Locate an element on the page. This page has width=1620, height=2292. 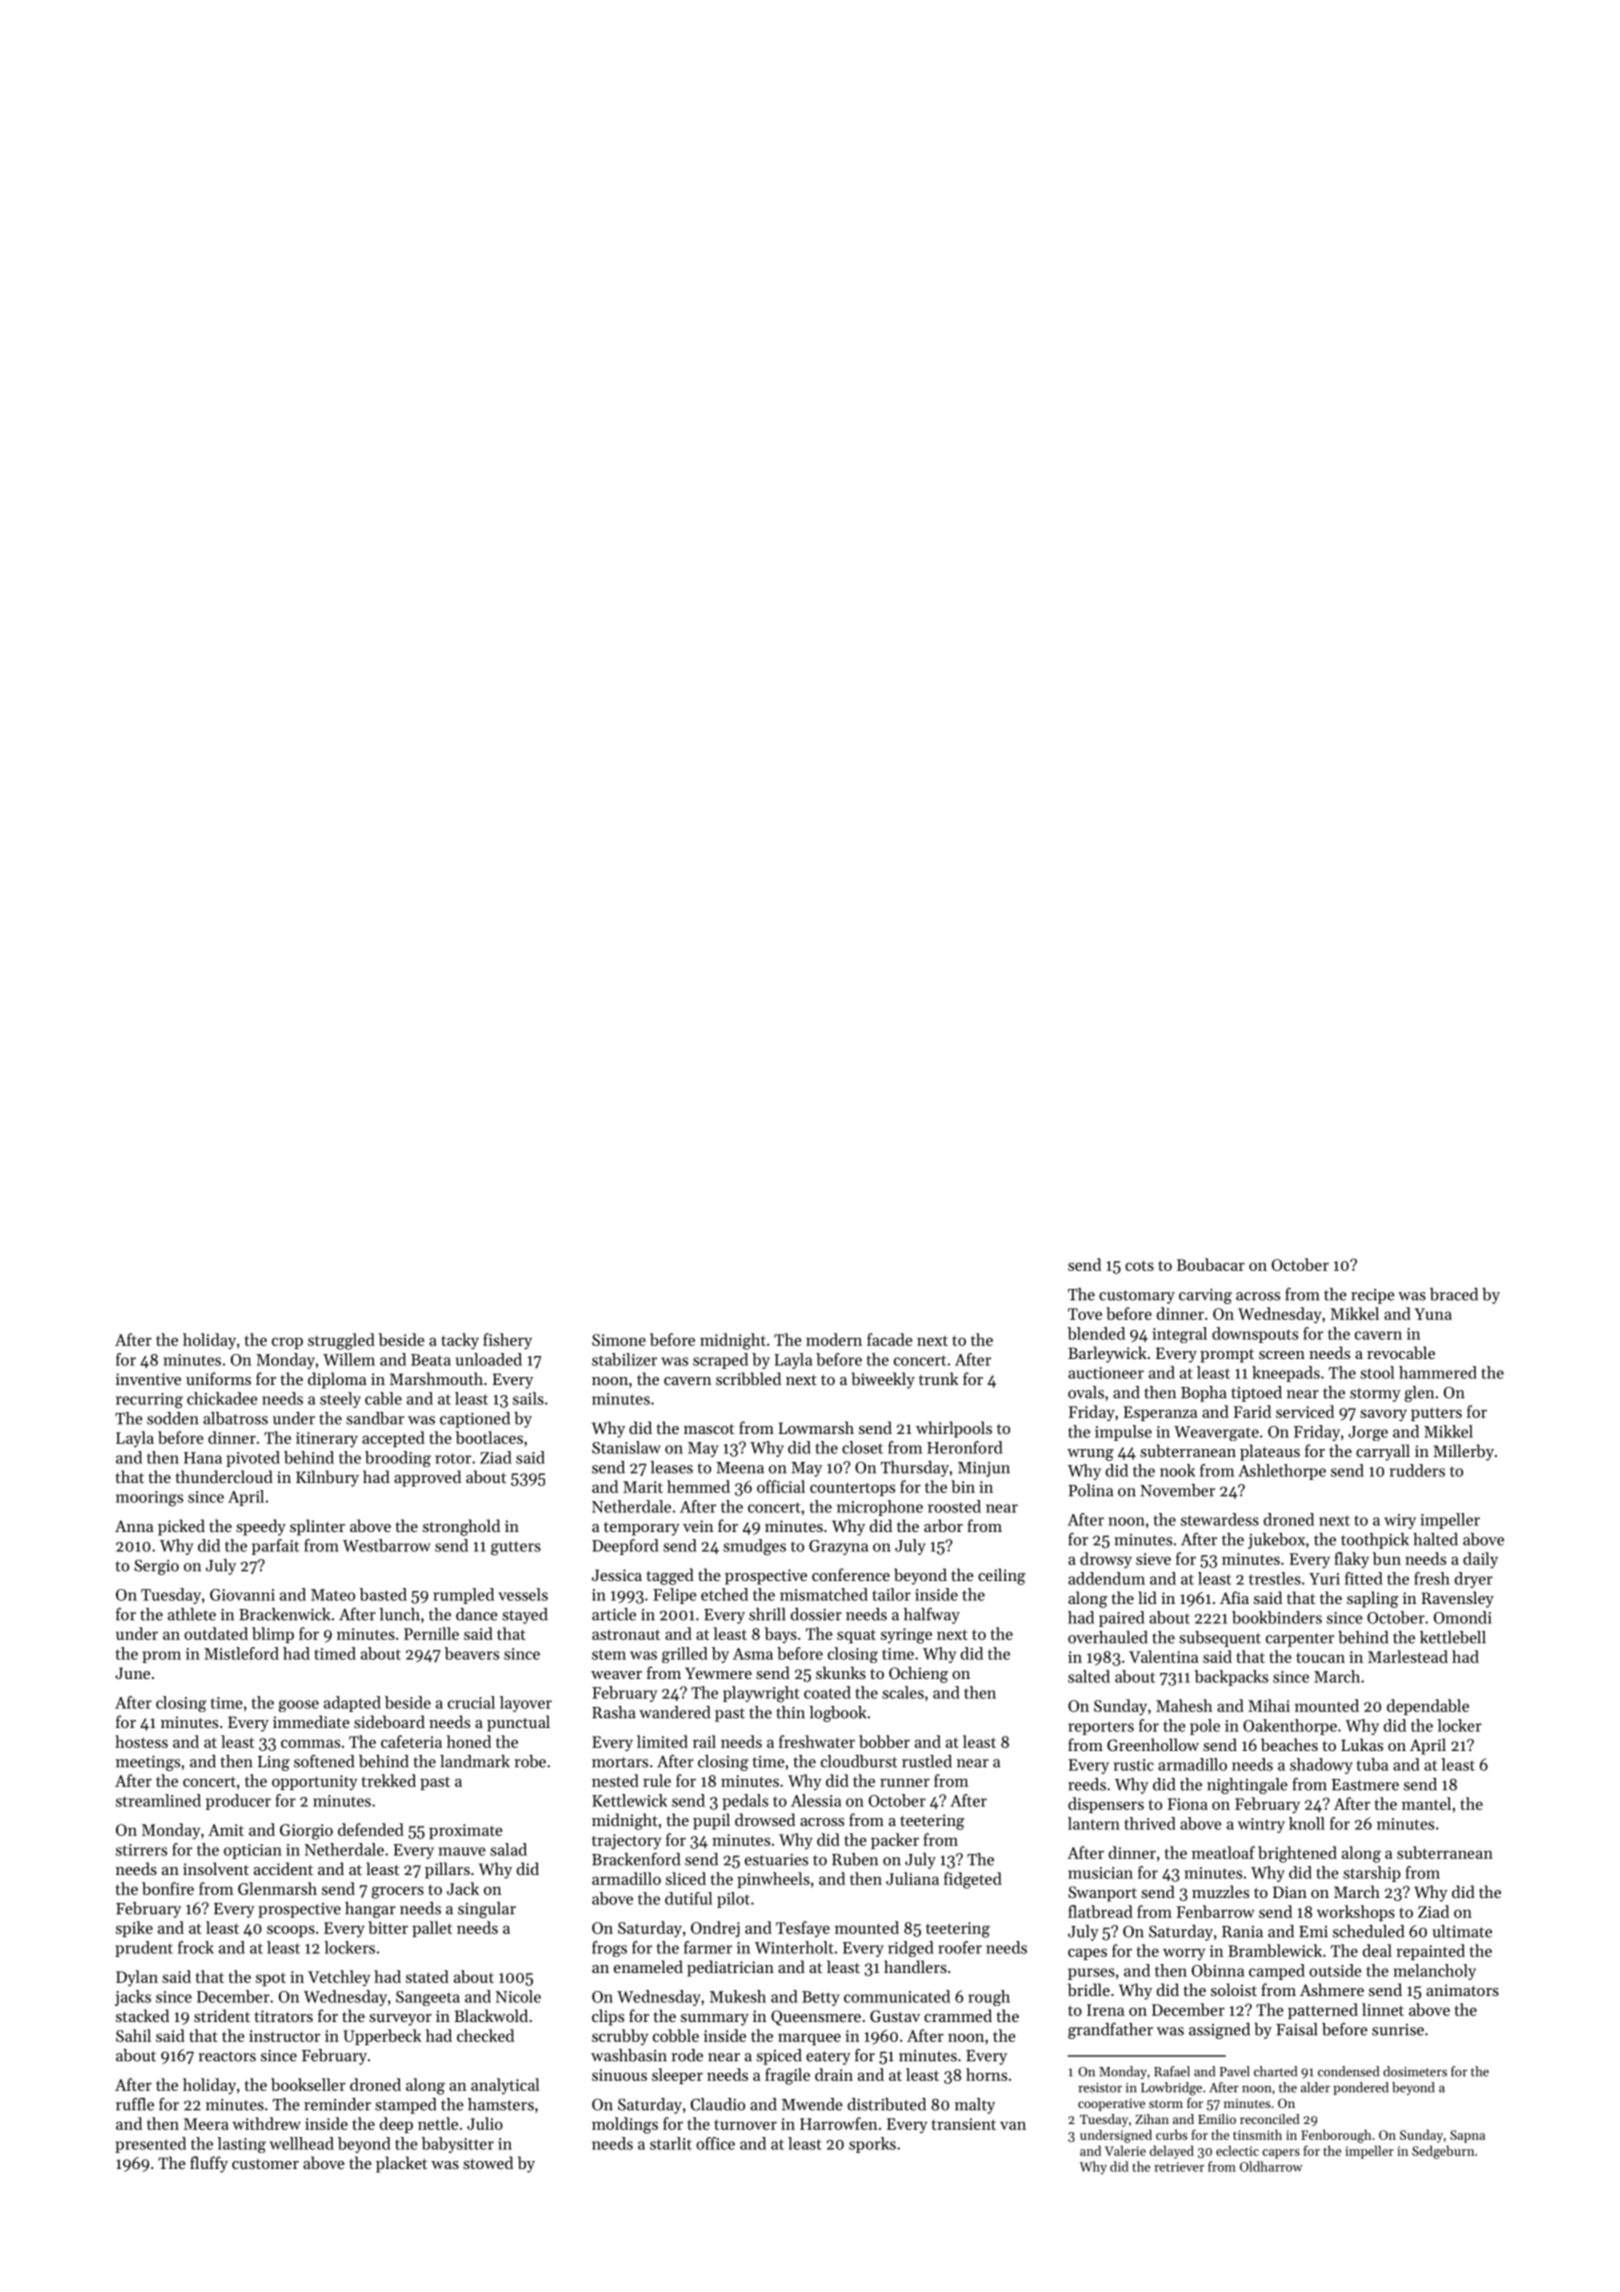
spiced is located at coordinates (779, 2057).
